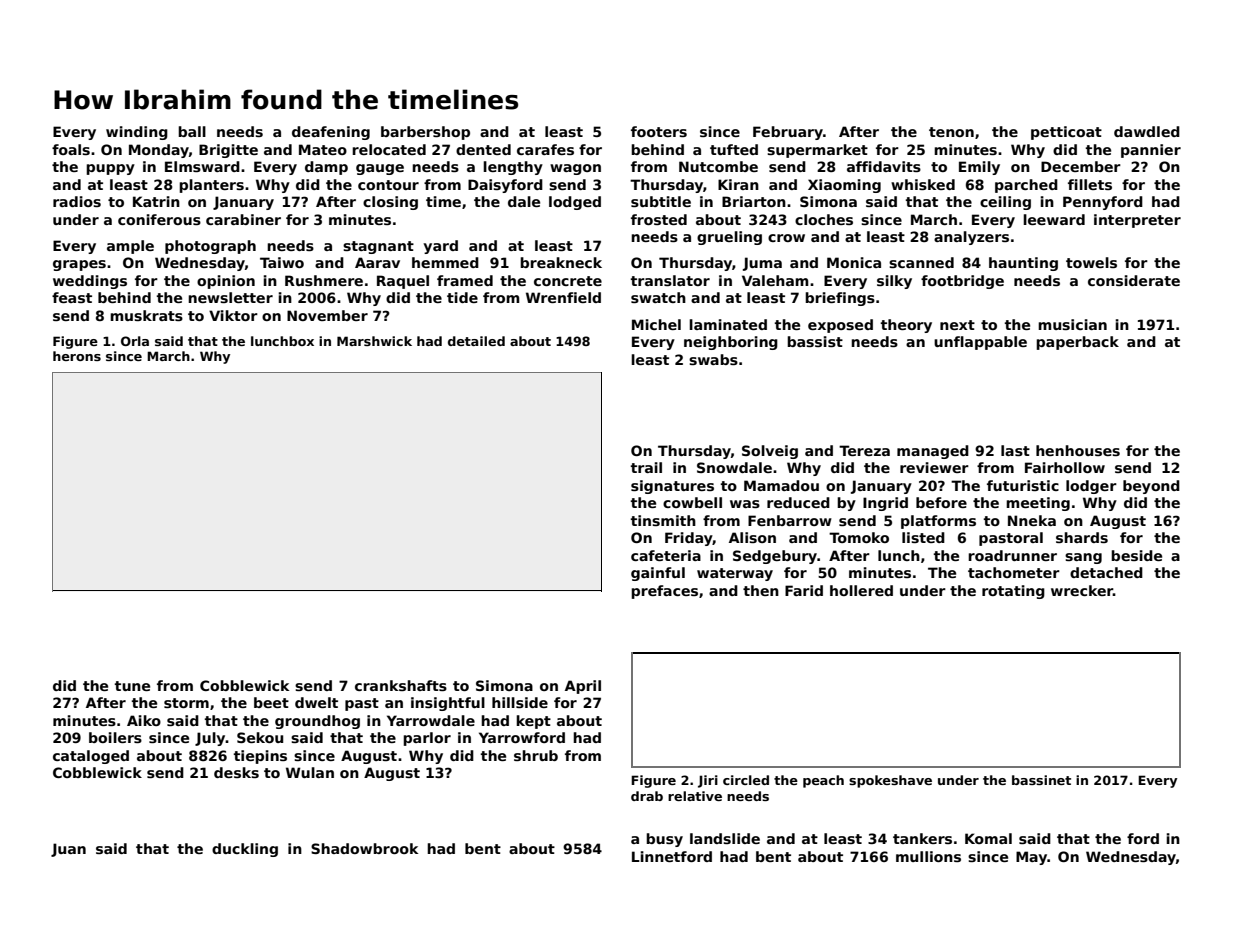  What do you see at coordinates (928, 856) in the page?
I see `mullions` at bounding box center [928, 856].
